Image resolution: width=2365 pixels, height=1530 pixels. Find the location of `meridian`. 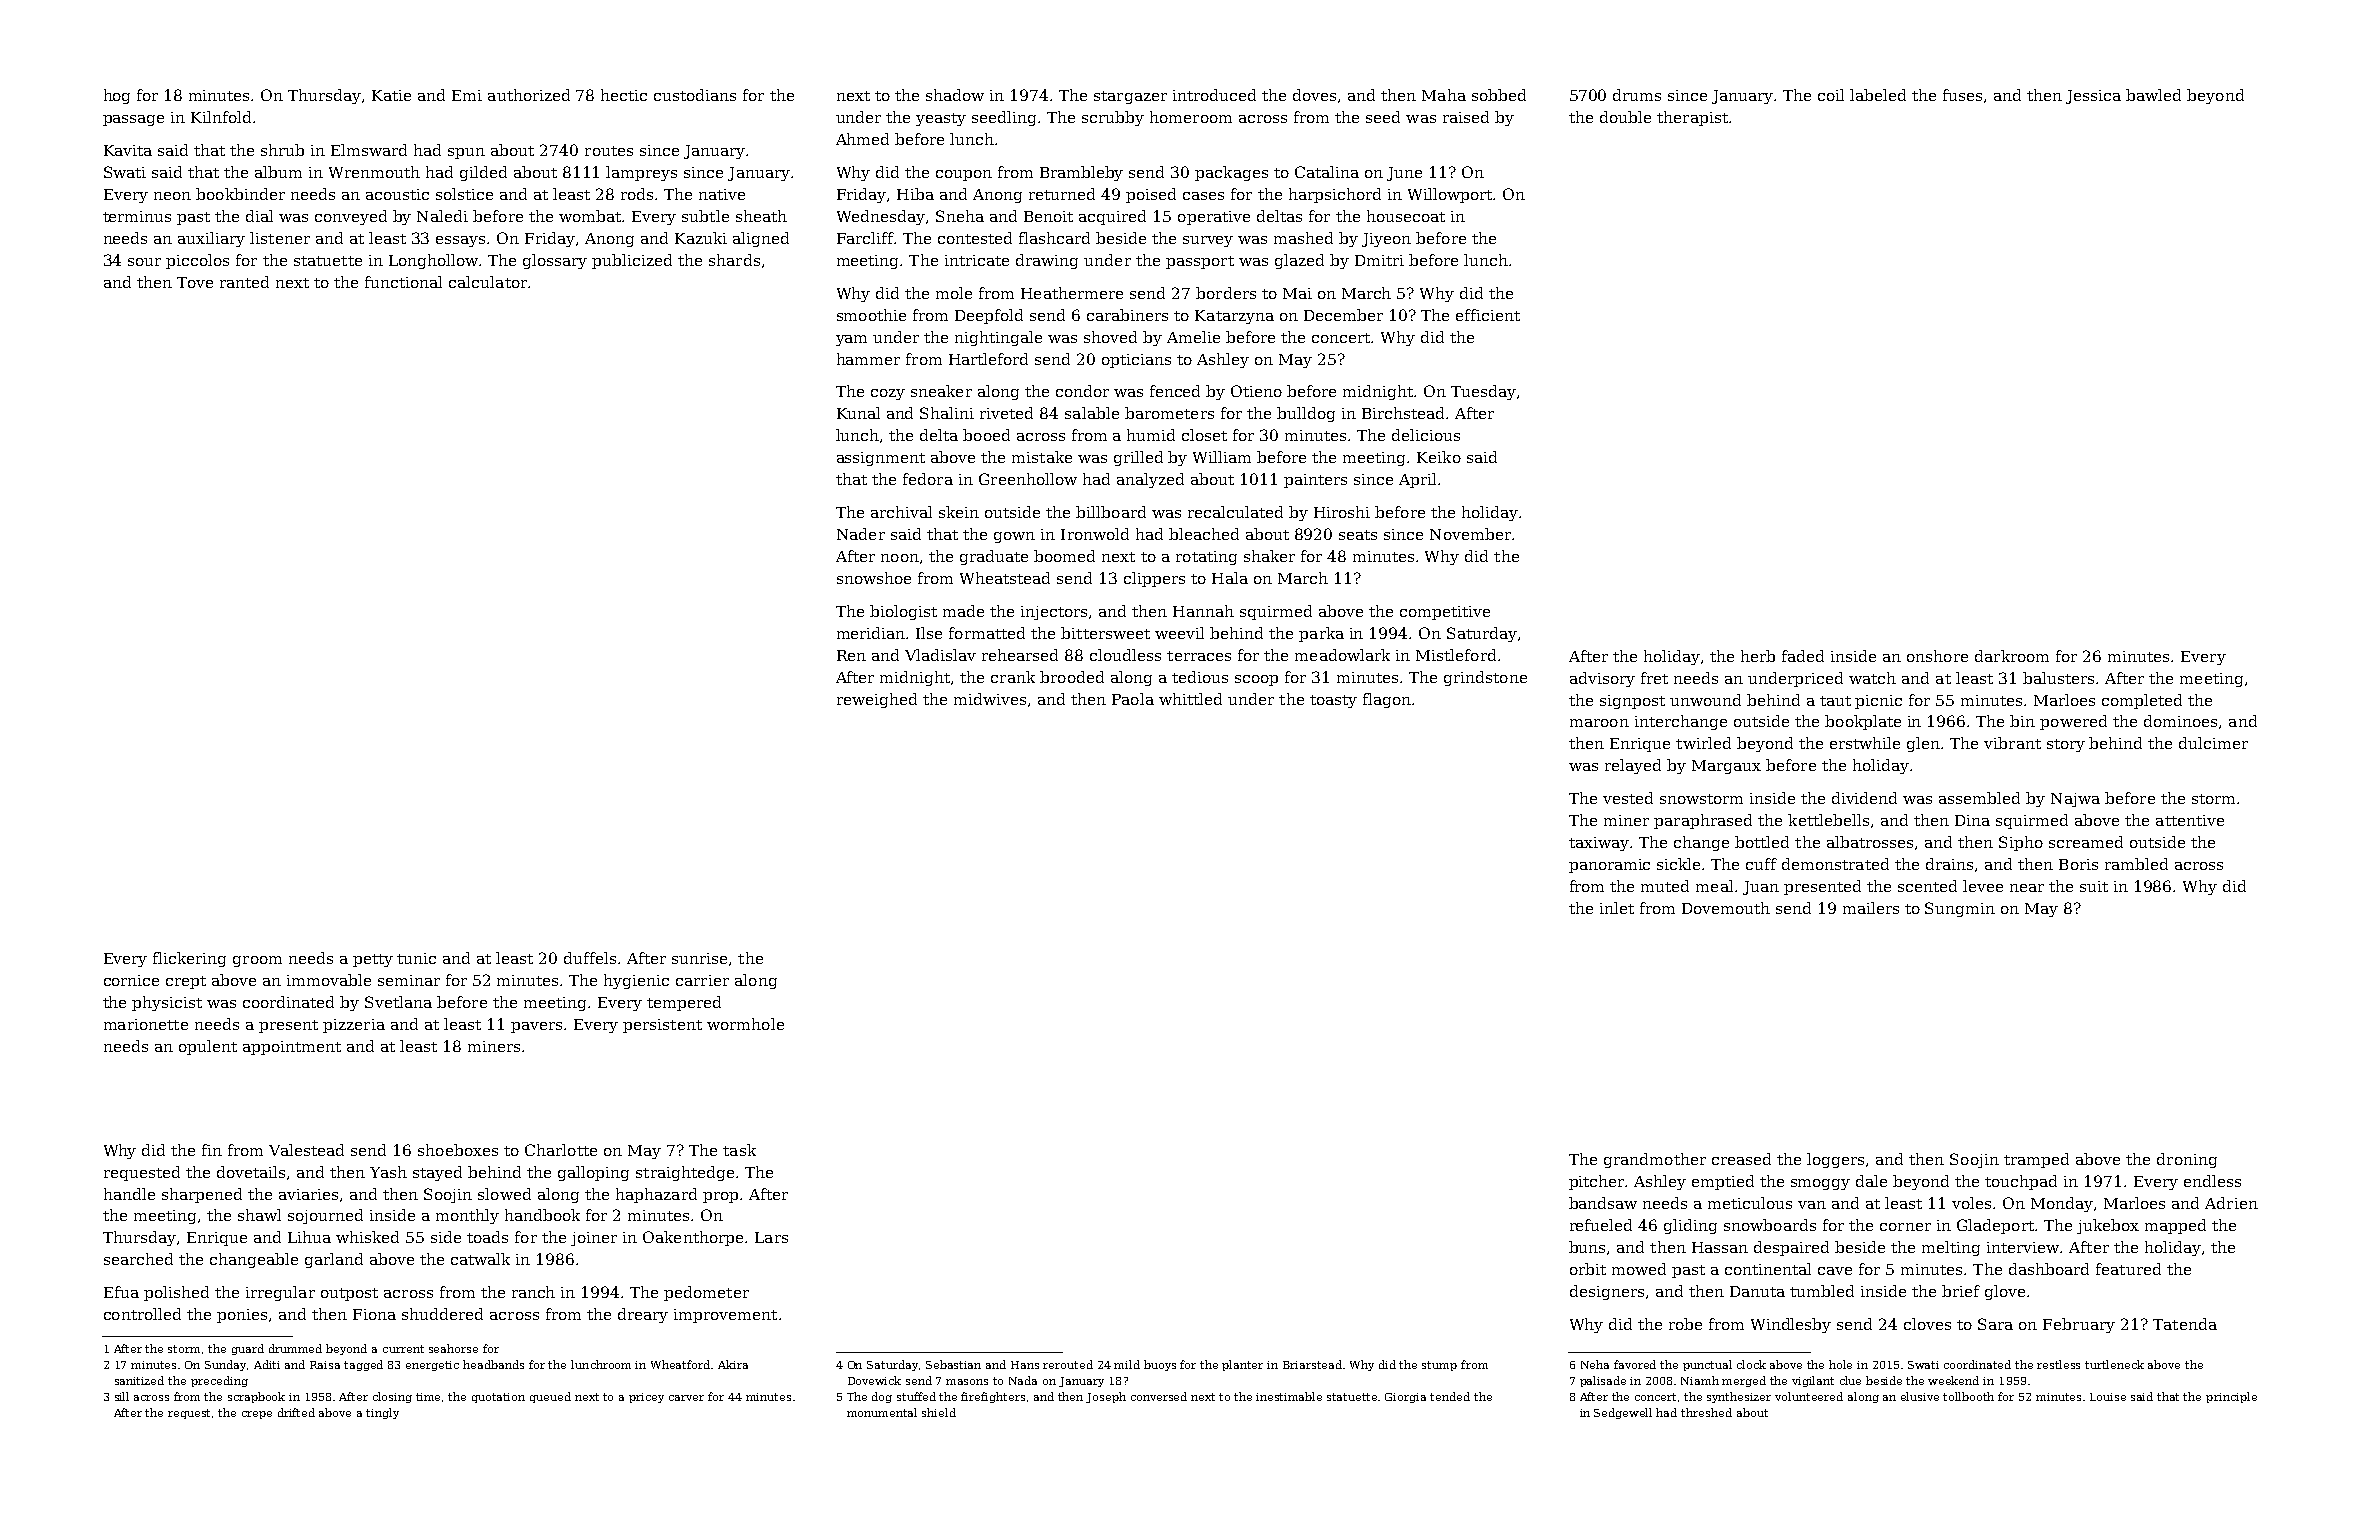

meridian is located at coordinates (871, 633).
